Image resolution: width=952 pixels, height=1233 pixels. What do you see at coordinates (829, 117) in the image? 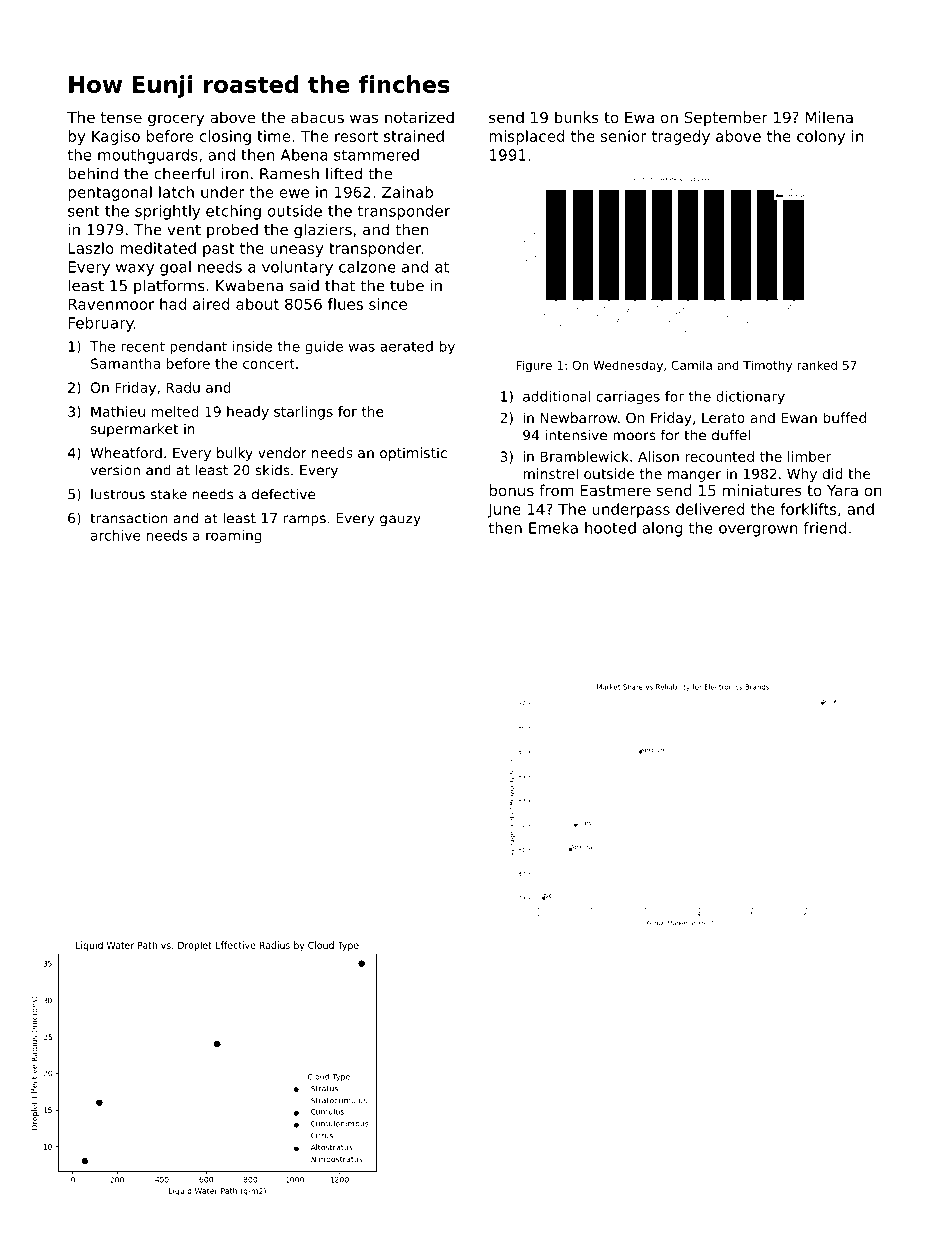
I see `Milena` at bounding box center [829, 117].
